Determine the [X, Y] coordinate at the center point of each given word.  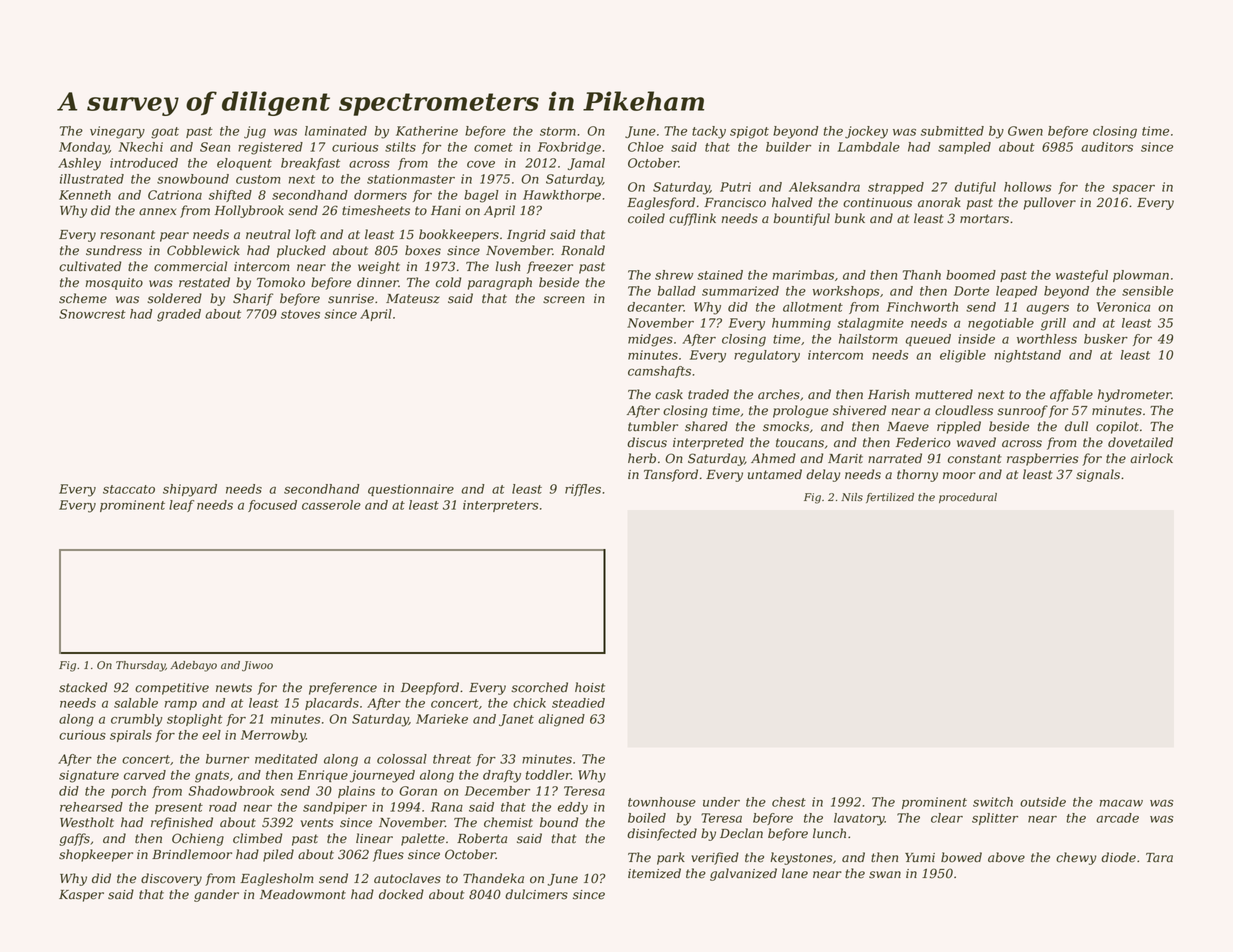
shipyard [190, 490]
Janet [516, 720]
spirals [131, 736]
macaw [1121, 803]
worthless [1047, 339]
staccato [129, 489]
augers [1047, 309]
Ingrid [526, 235]
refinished [182, 823]
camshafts [659, 372]
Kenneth [85, 195]
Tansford [671, 475]
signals [1098, 475]
